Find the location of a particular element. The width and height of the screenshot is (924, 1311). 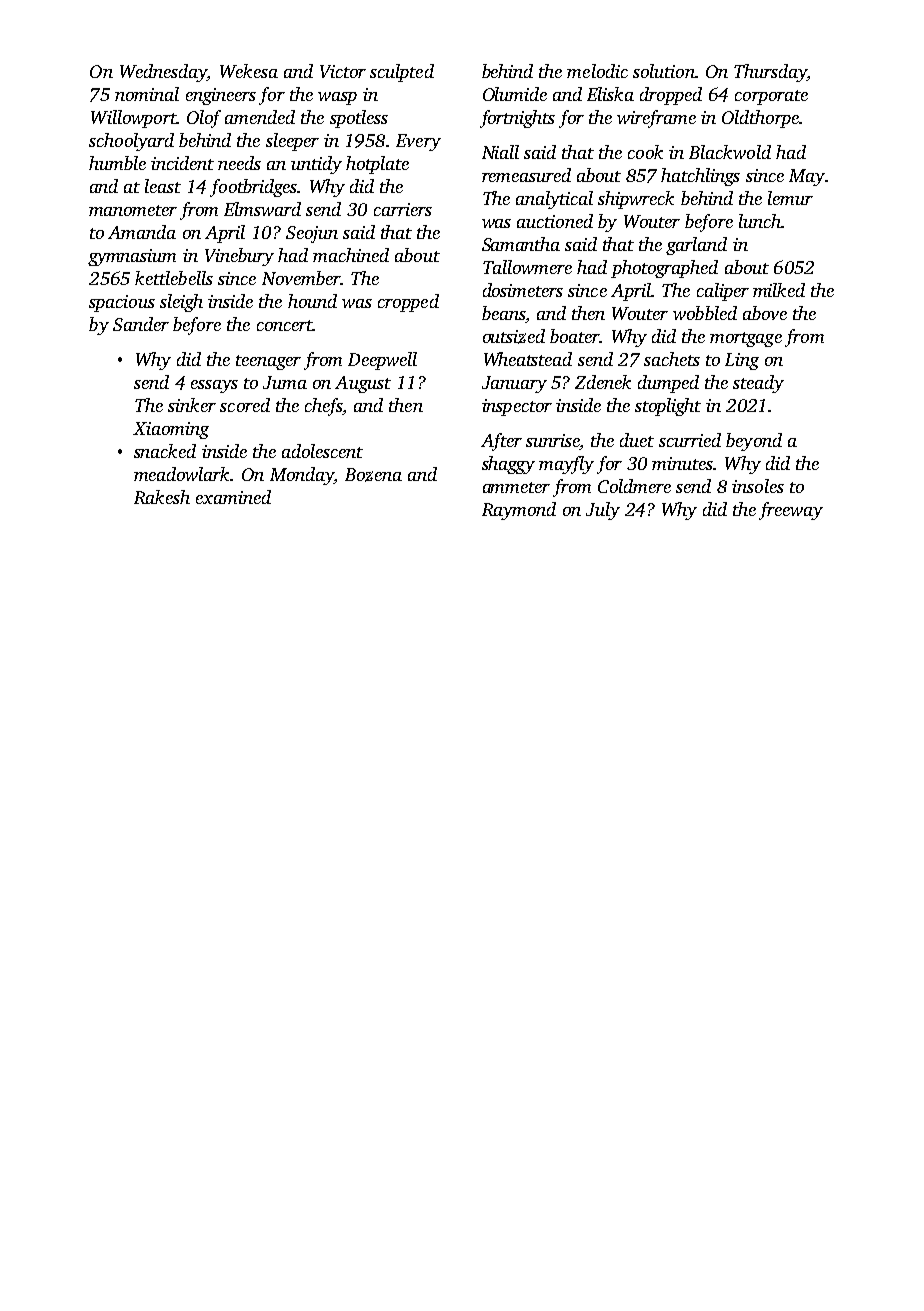

chefs is located at coordinates (324, 407).
